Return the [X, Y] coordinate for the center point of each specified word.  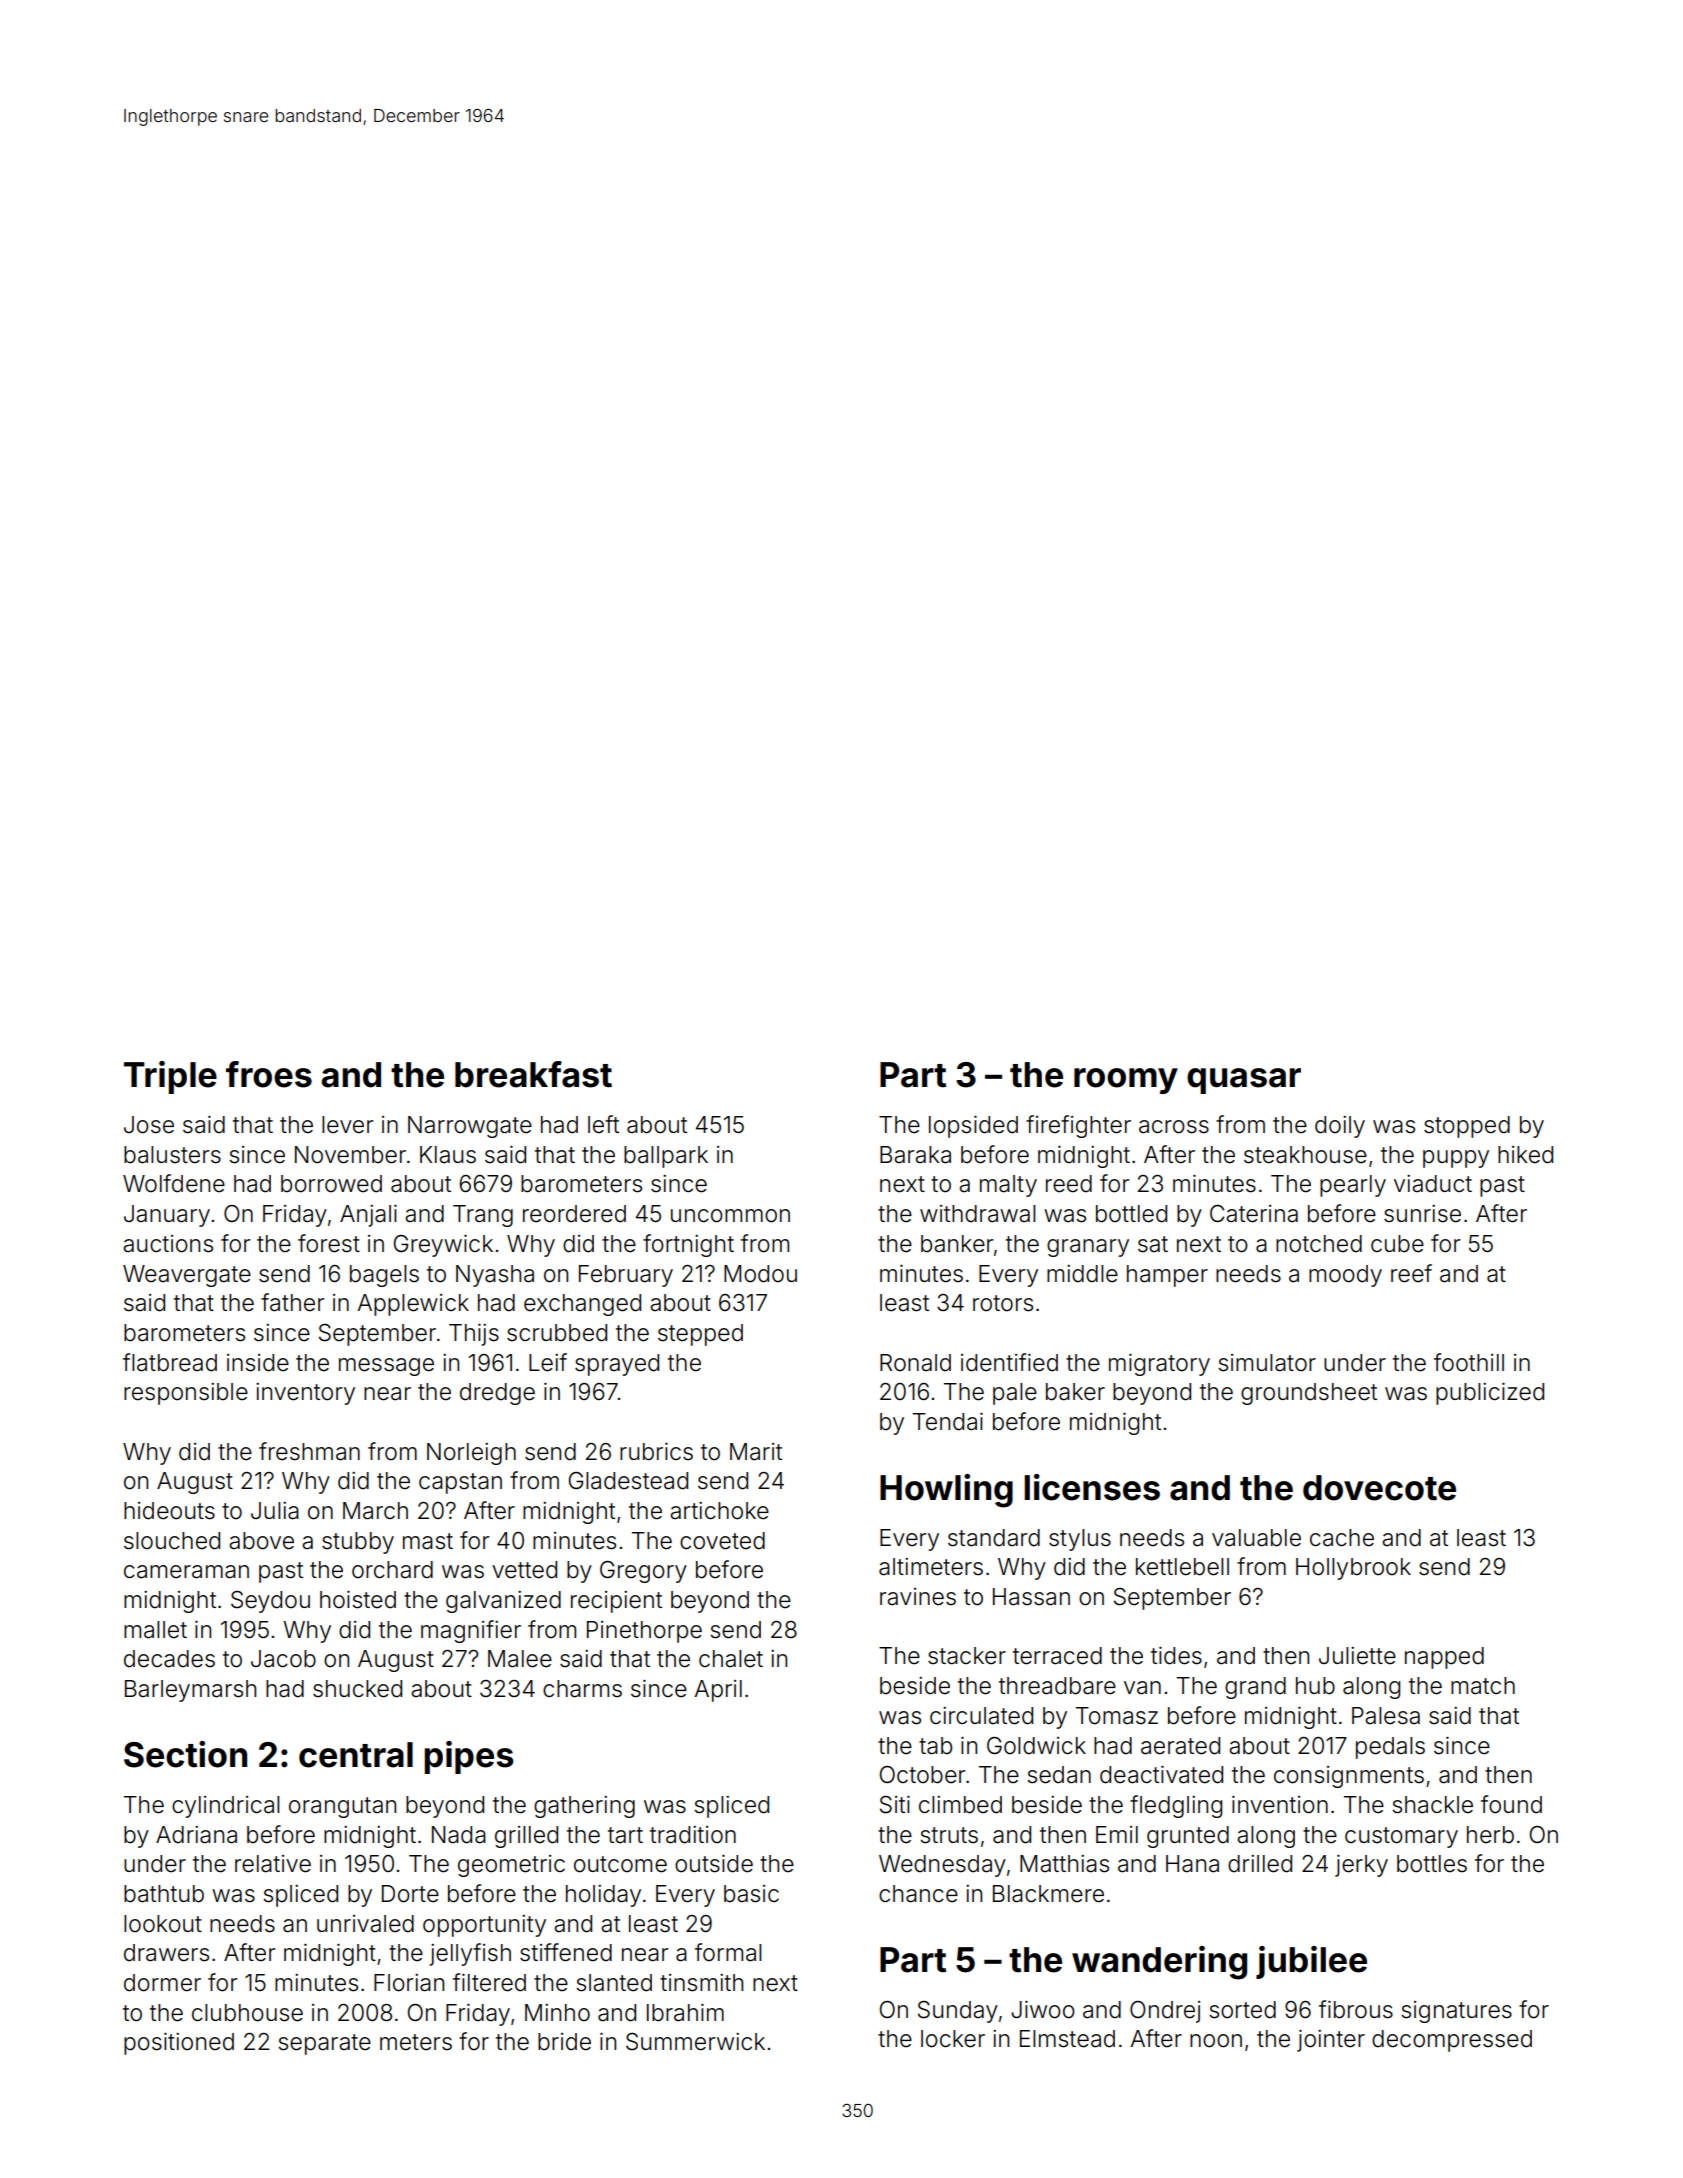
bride [564, 2042]
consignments [1349, 1777]
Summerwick [695, 2041]
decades [169, 1659]
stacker [967, 1656]
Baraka [915, 1155]
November [350, 1155]
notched [1319, 1244]
